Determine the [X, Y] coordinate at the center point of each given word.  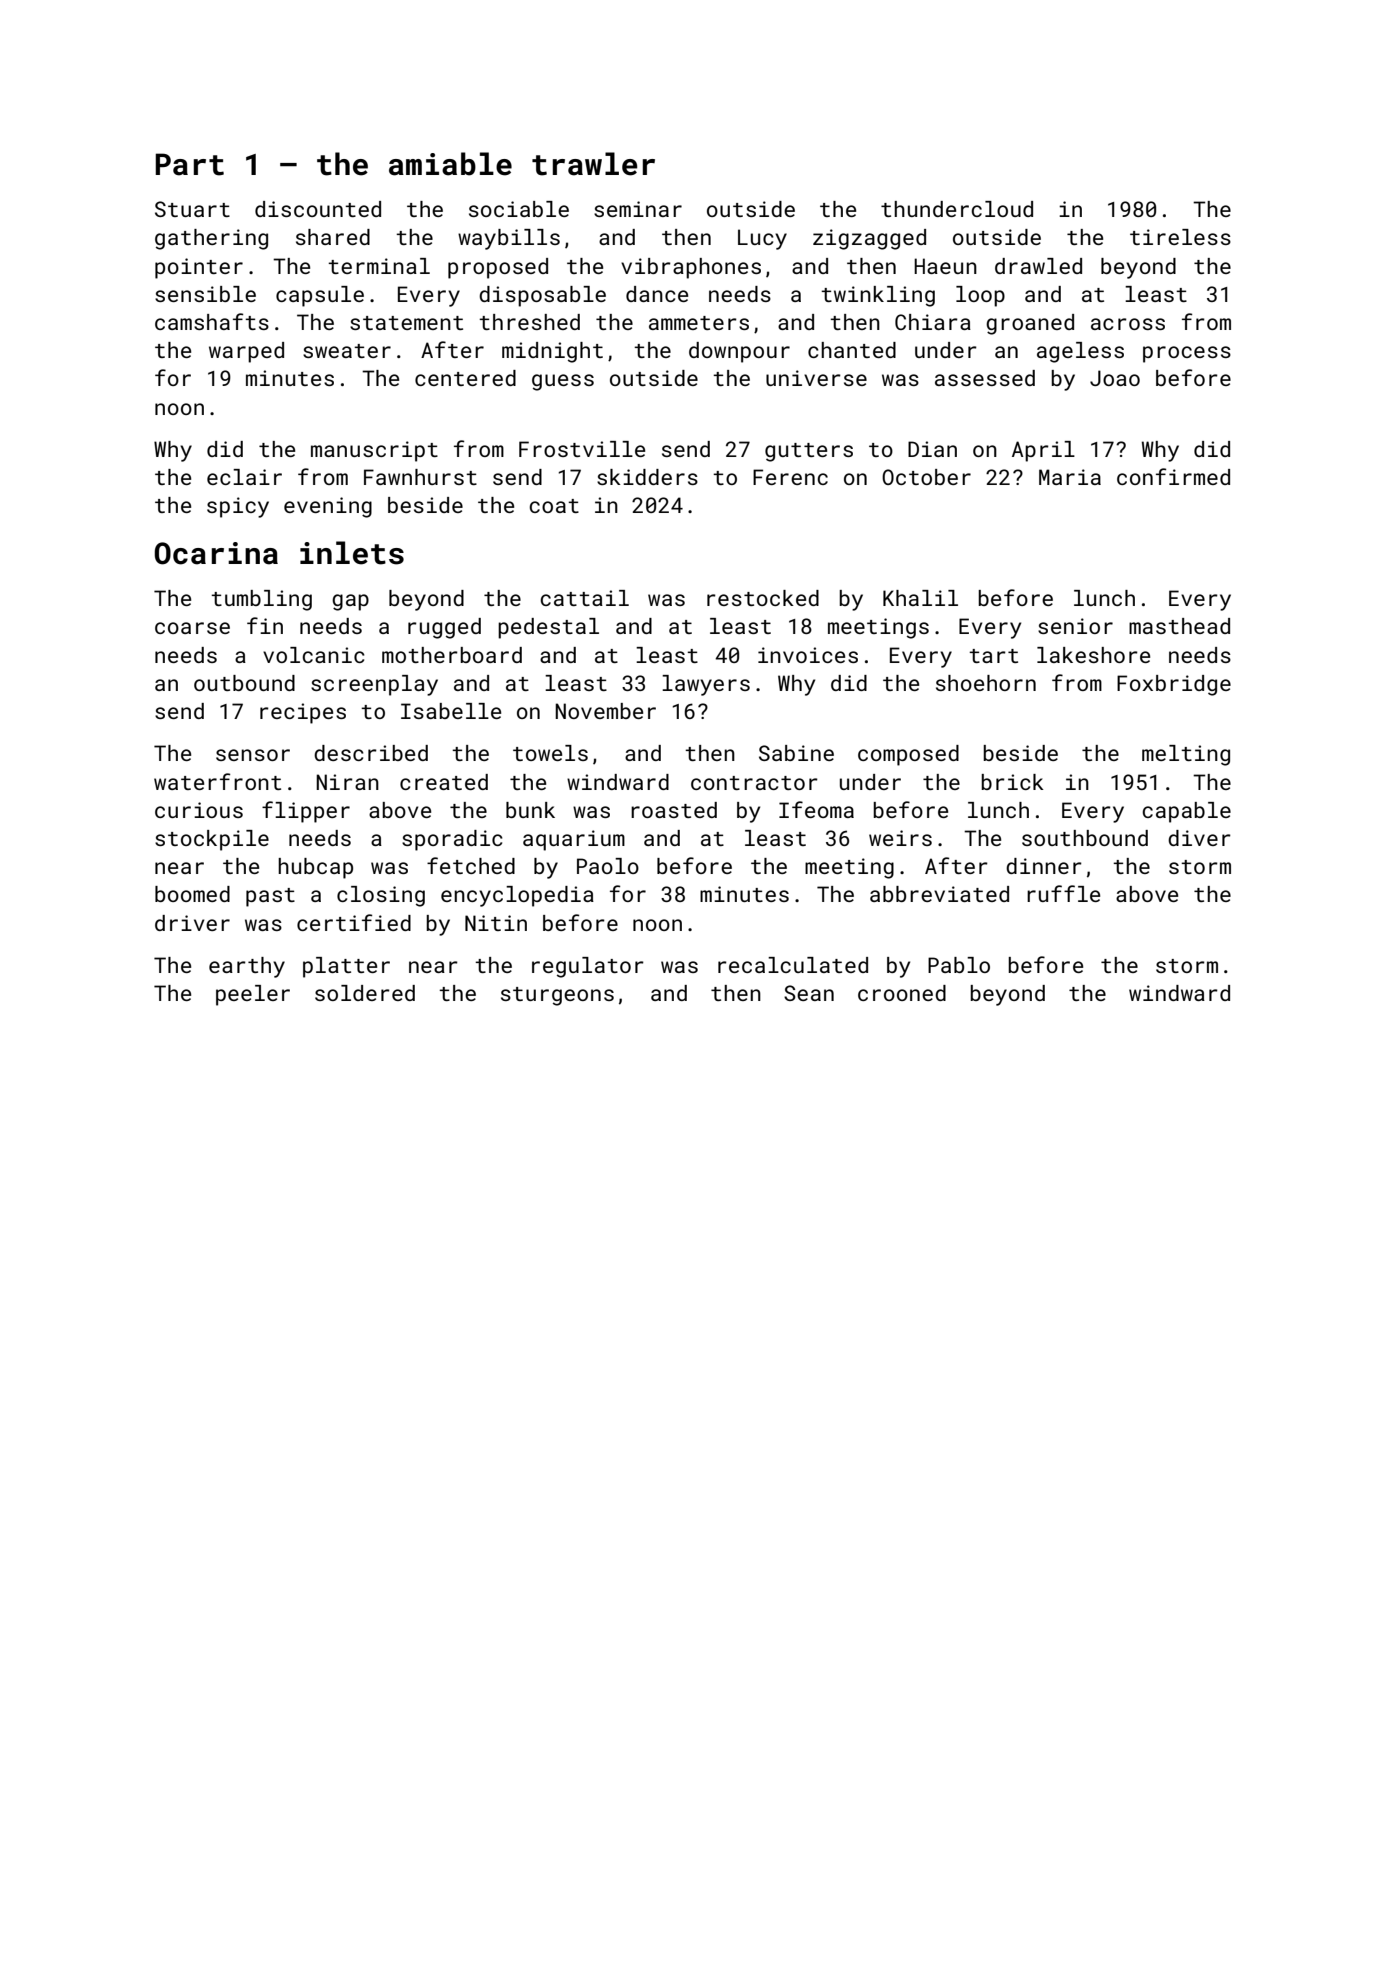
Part [189, 164]
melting [1186, 755]
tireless [1180, 237]
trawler [593, 164]
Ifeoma [816, 809]
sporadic [452, 840]
